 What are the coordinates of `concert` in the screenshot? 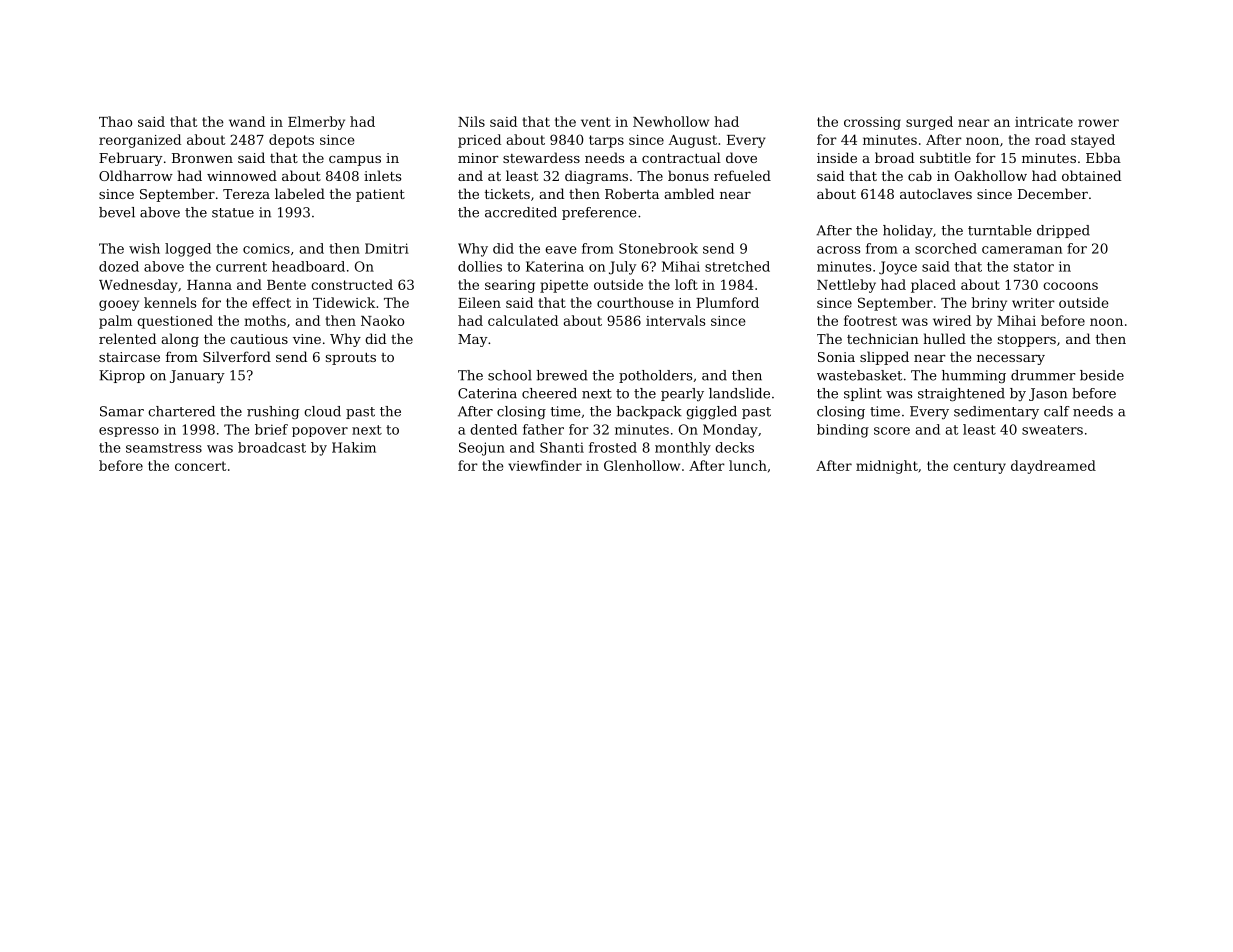 It's located at (201, 466).
